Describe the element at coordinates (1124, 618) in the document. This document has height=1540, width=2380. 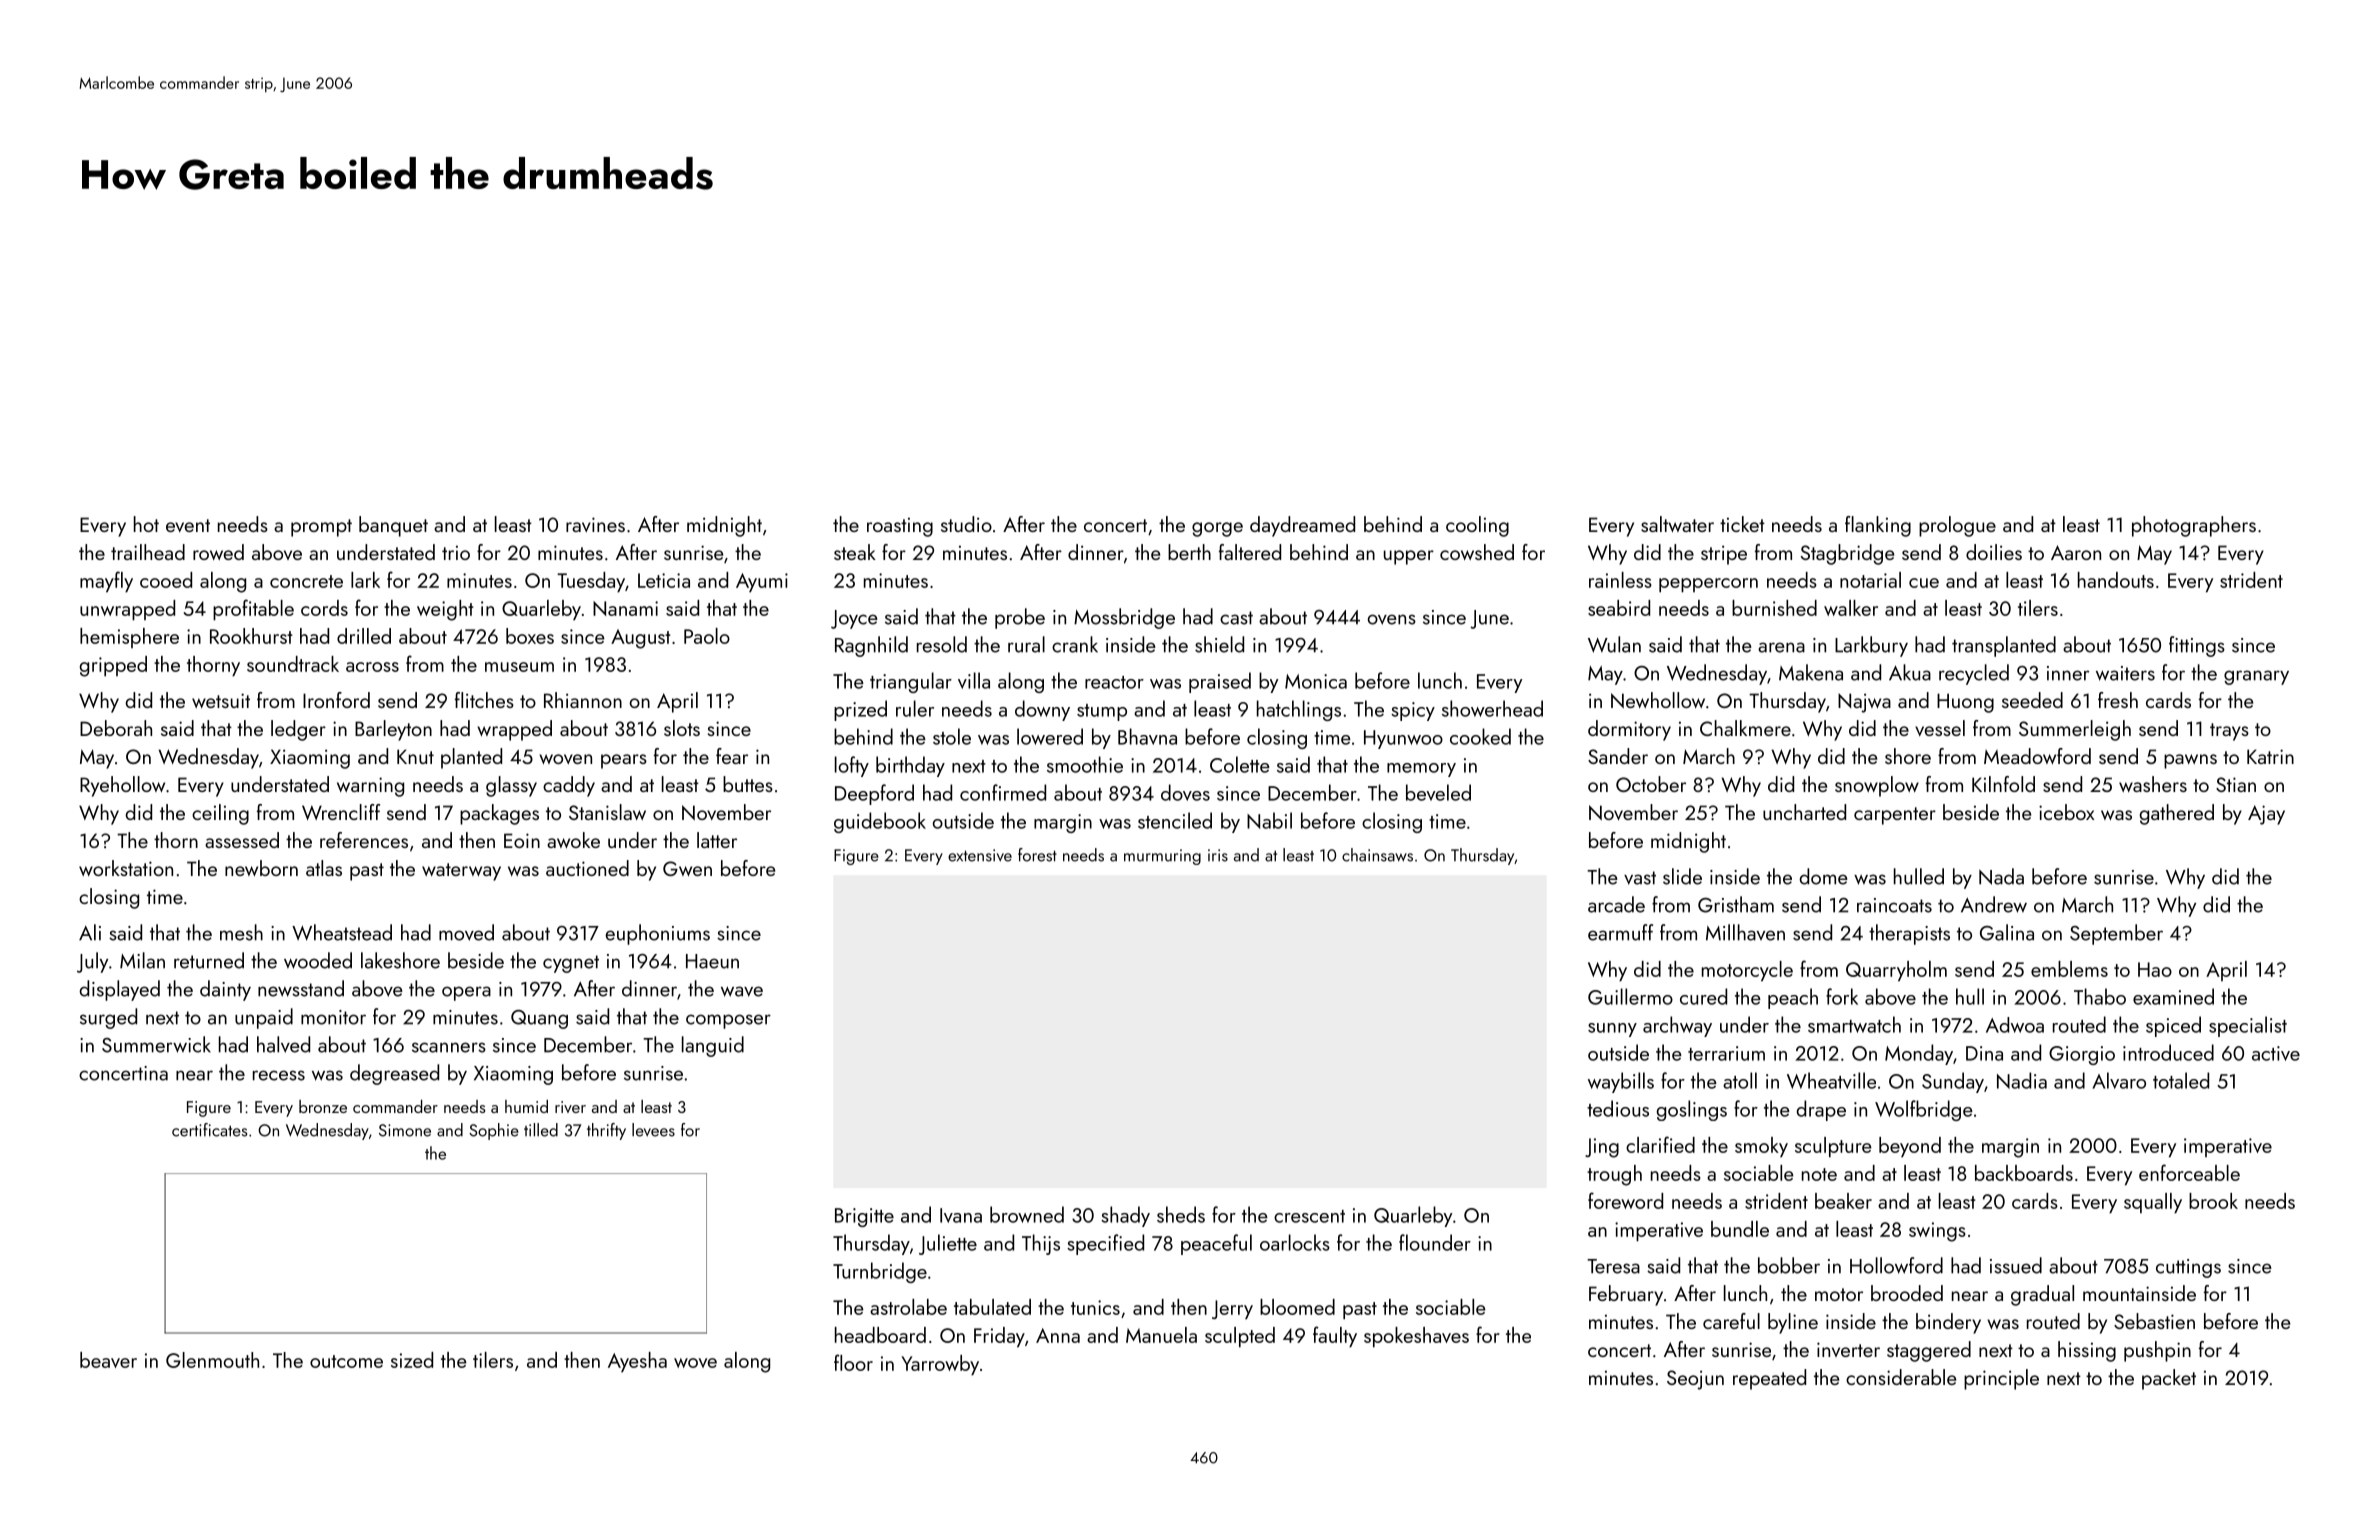
I see `Mossbridge` at that location.
